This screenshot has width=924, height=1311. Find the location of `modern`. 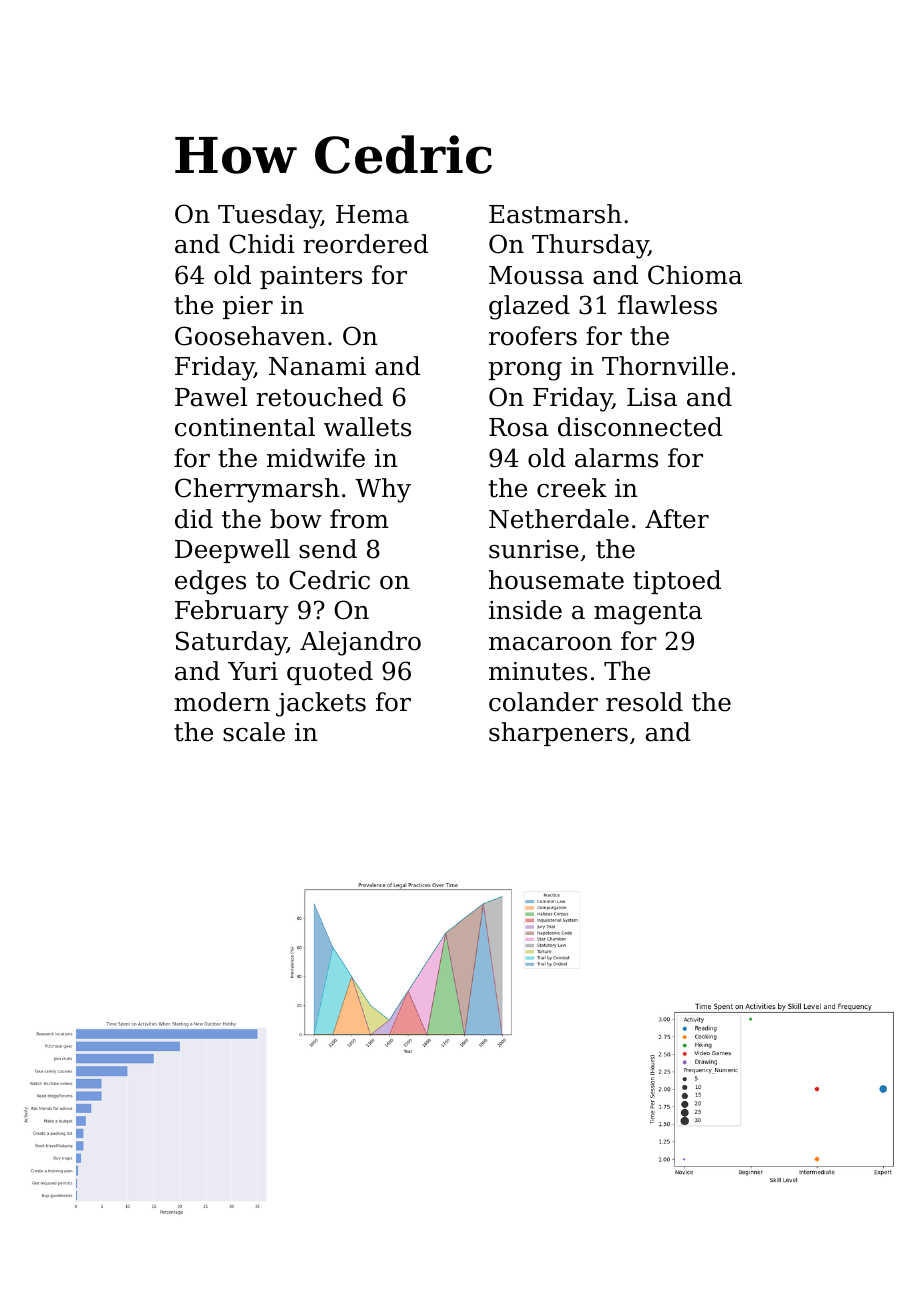

modern is located at coordinates (222, 702).
